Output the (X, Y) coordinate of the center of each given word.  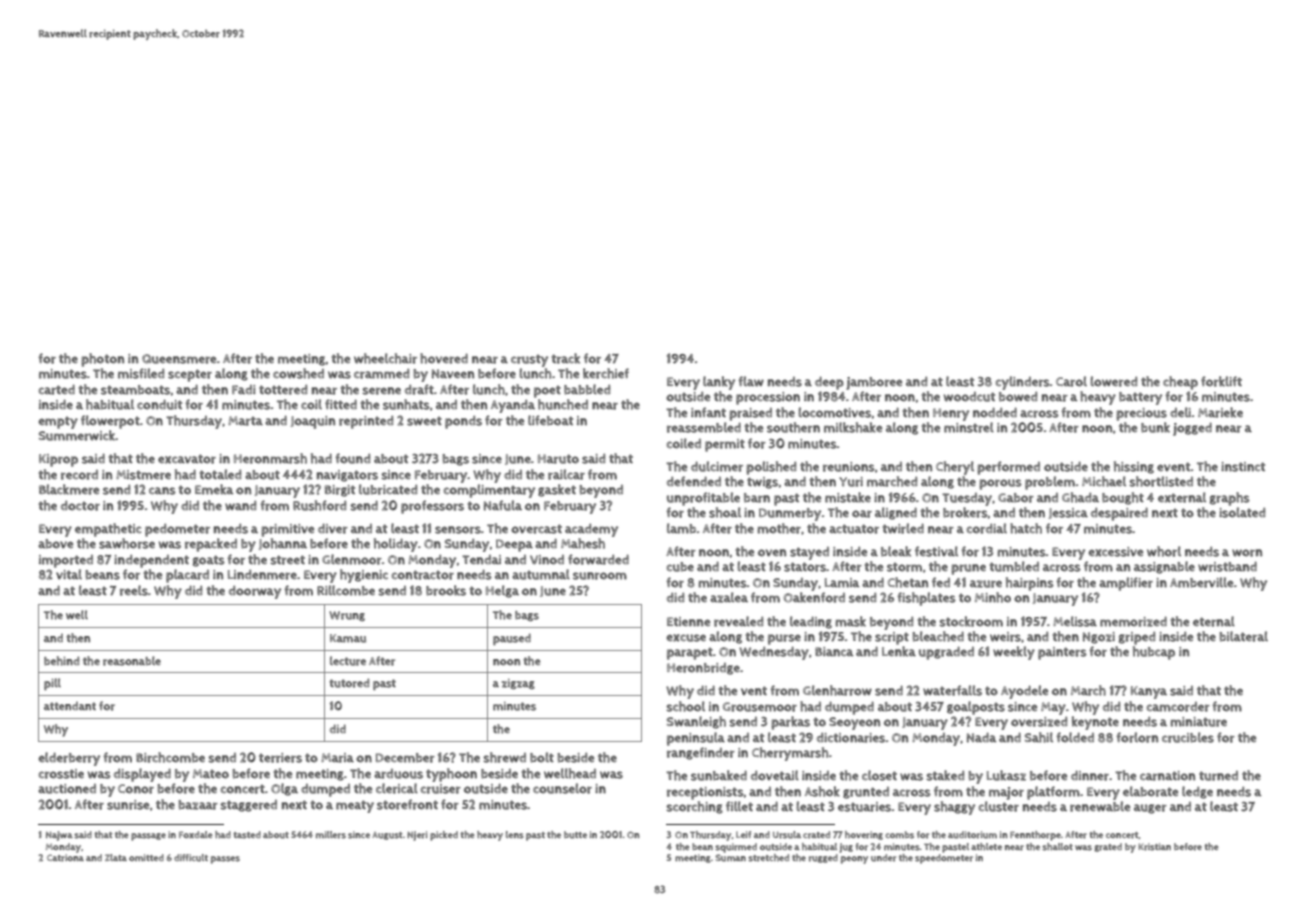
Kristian (1154, 847)
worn (1247, 553)
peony (854, 860)
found (353, 458)
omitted (146, 857)
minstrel (969, 427)
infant (708, 412)
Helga (502, 591)
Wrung (347, 616)
